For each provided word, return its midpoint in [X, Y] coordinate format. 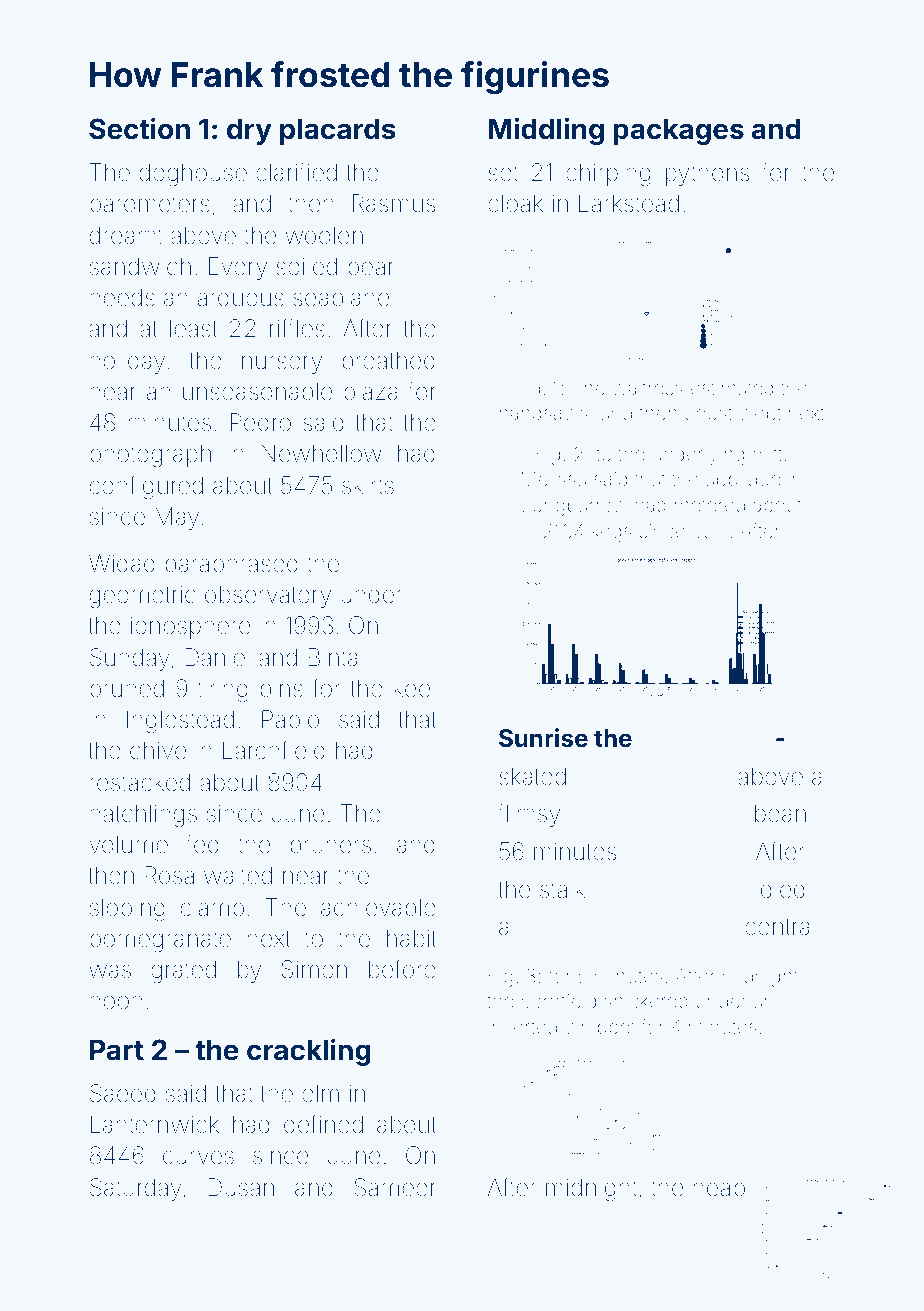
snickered [646, 1001]
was [110, 971]
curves [198, 1157]
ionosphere [190, 627]
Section [139, 128]
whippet [600, 1029]
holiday [127, 362]
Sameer [395, 1187]
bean [780, 813]
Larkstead [629, 203]
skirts [368, 485]
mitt [767, 454]
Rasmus [394, 203]
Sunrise [543, 738]
